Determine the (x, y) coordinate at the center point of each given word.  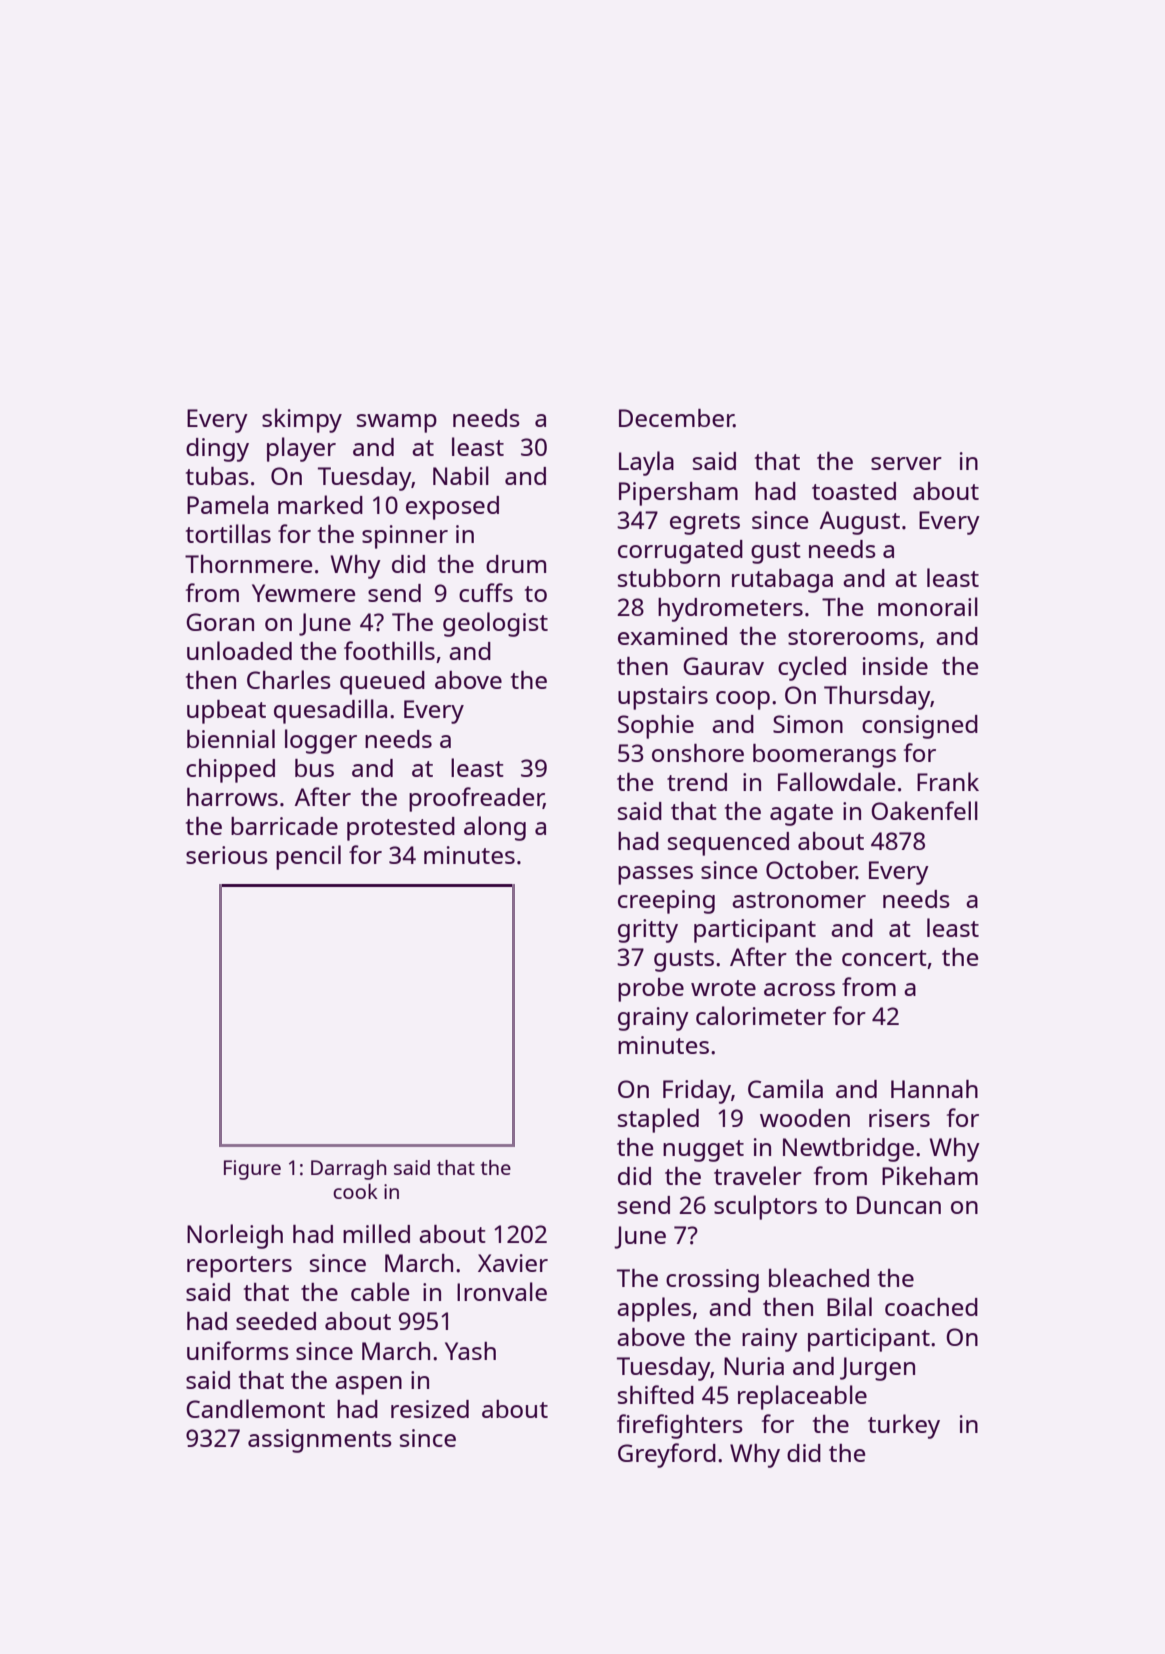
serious (227, 855)
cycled (812, 668)
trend (697, 782)
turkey (904, 1426)
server (906, 463)
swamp (397, 423)
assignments (320, 1441)
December (676, 418)
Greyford (667, 1455)
